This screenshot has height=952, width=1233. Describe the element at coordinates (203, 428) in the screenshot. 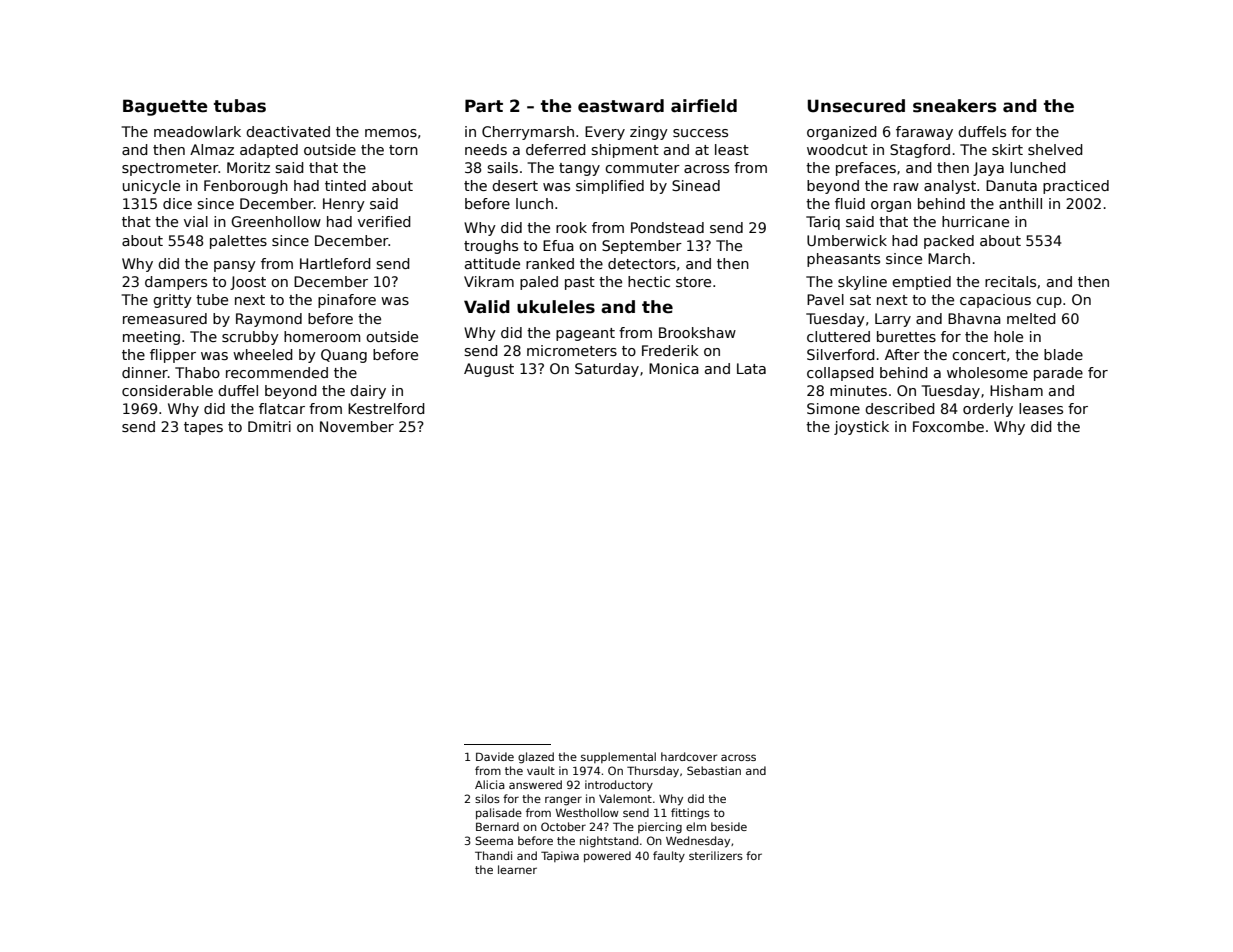

I see `tapes` at that location.
